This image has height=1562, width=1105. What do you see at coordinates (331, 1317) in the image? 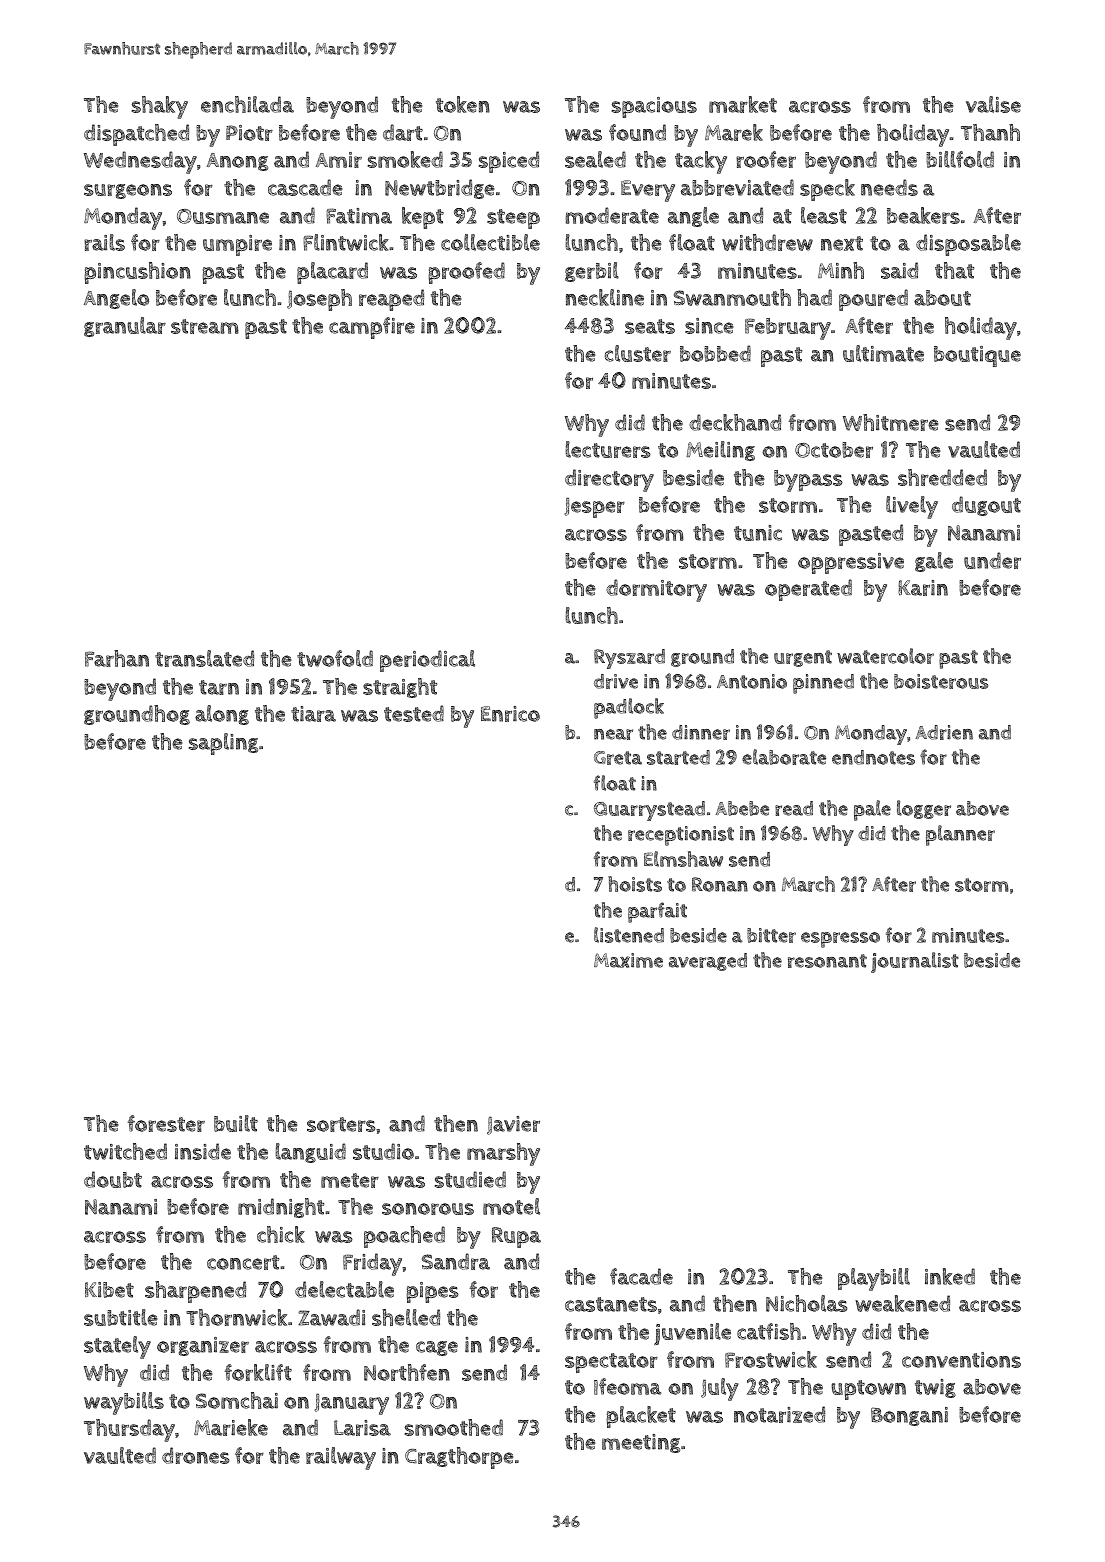
I see `Zawadi` at bounding box center [331, 1317].
